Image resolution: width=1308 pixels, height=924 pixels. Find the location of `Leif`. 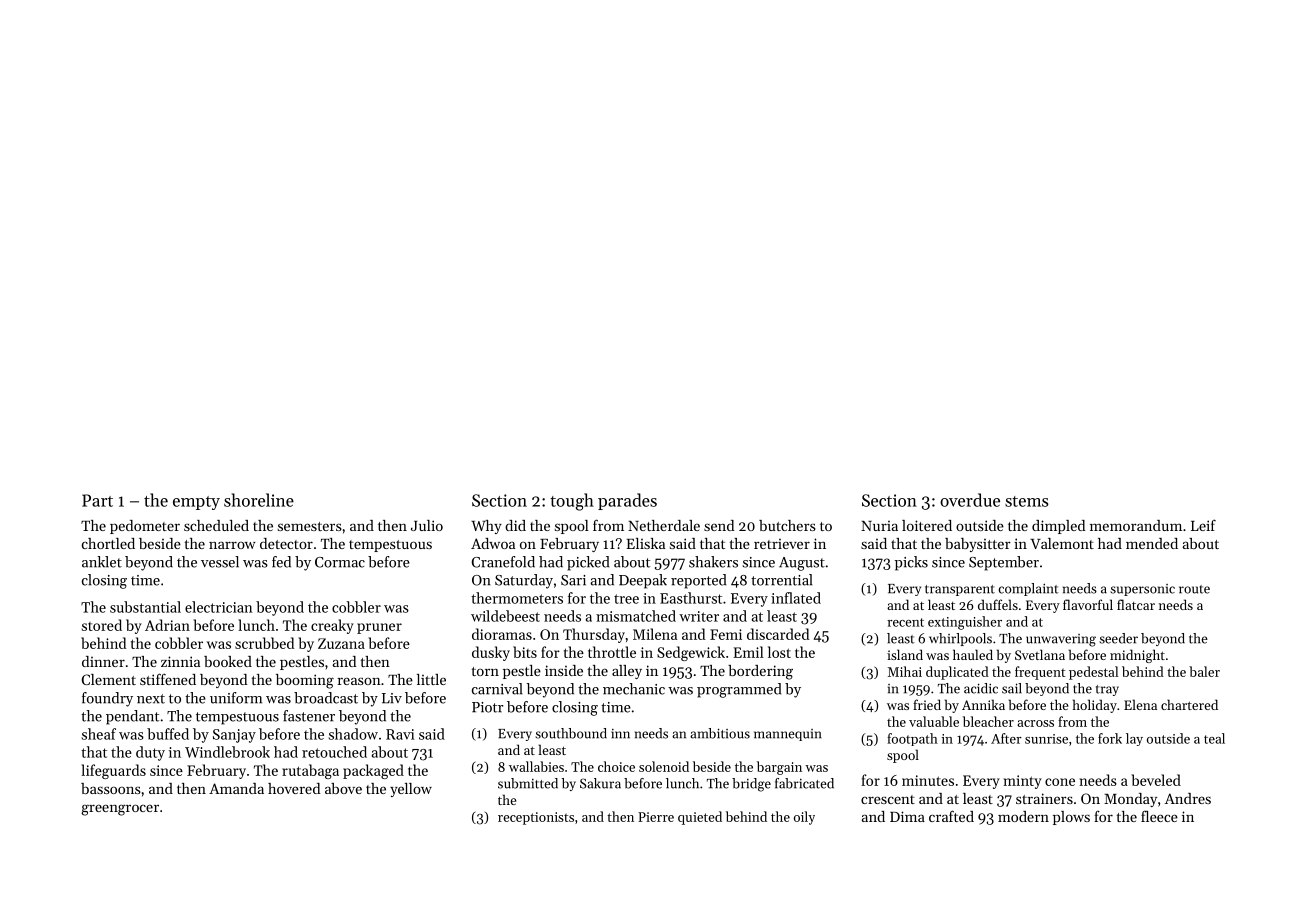

Leif is located at coordinates (1203, 525).
